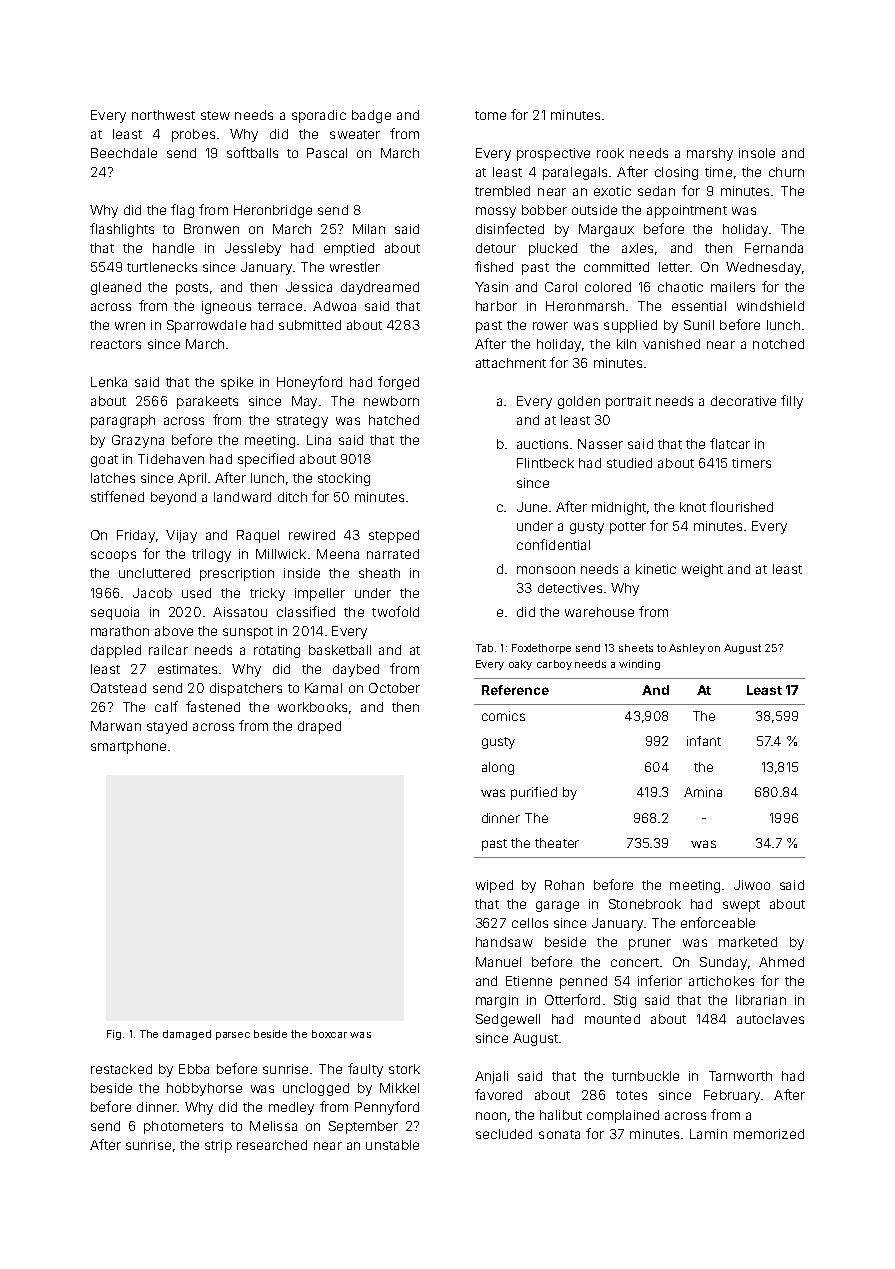 The width and height of the screenshot is (895, 1269). What do you see at coordinates (163, 115) in the screenshot?
I see `northwest` at bounding box center [163, 115].
